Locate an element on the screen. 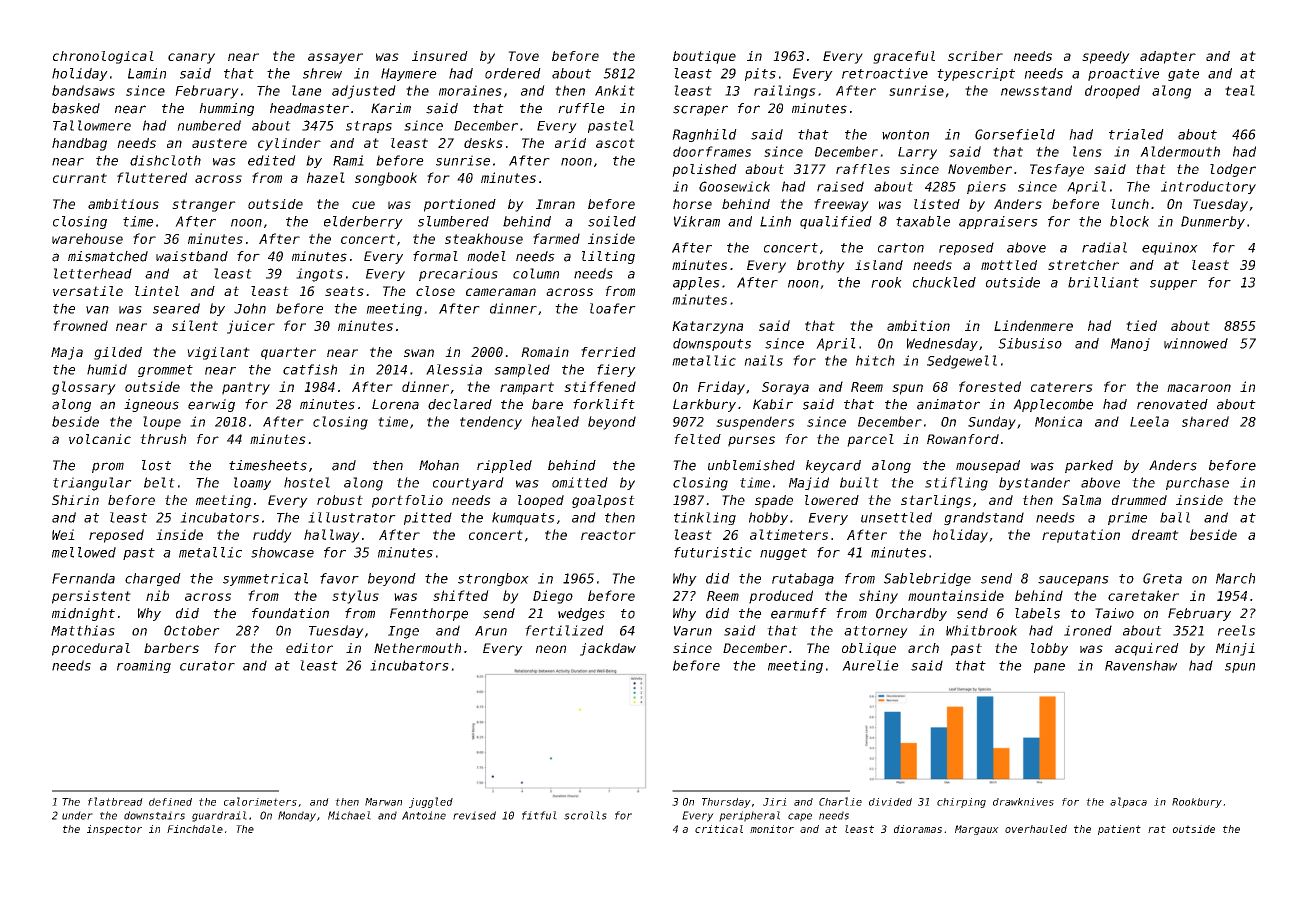  Tove is located at coordinates (523, 56).
